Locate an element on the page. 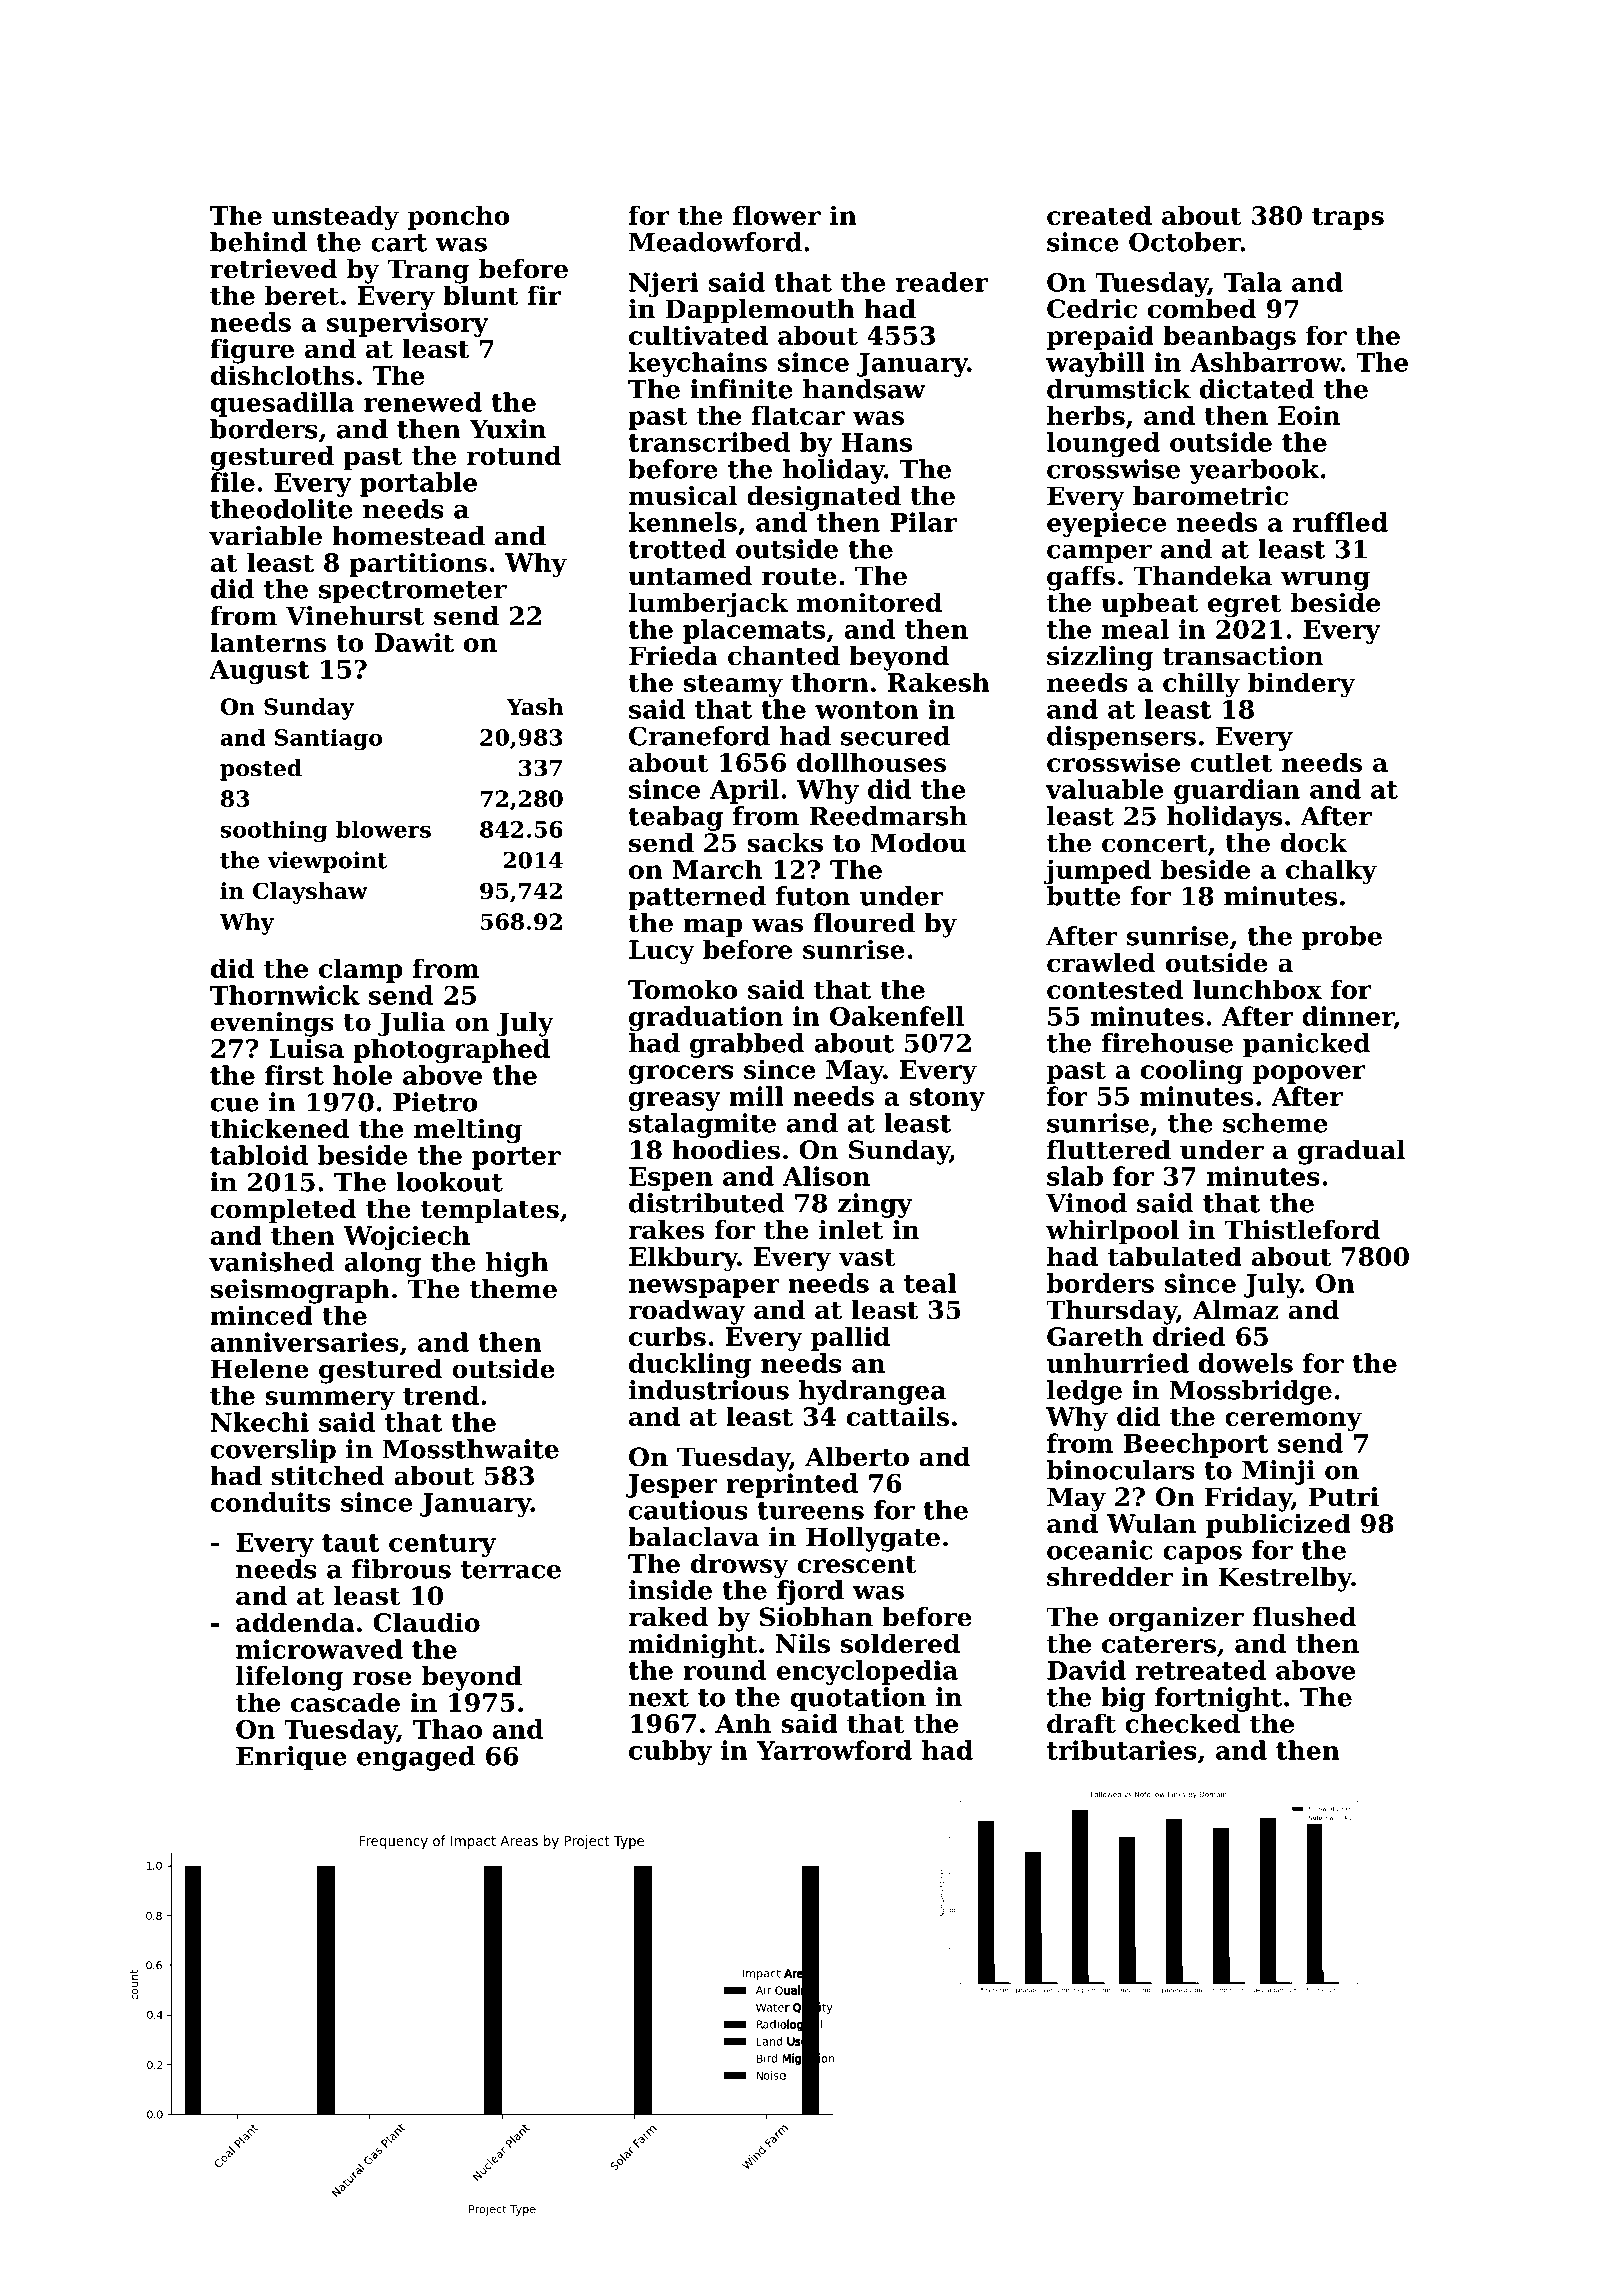 This document has height=2292, width=1620. sizzling is located at coordinates (1100, 658).
